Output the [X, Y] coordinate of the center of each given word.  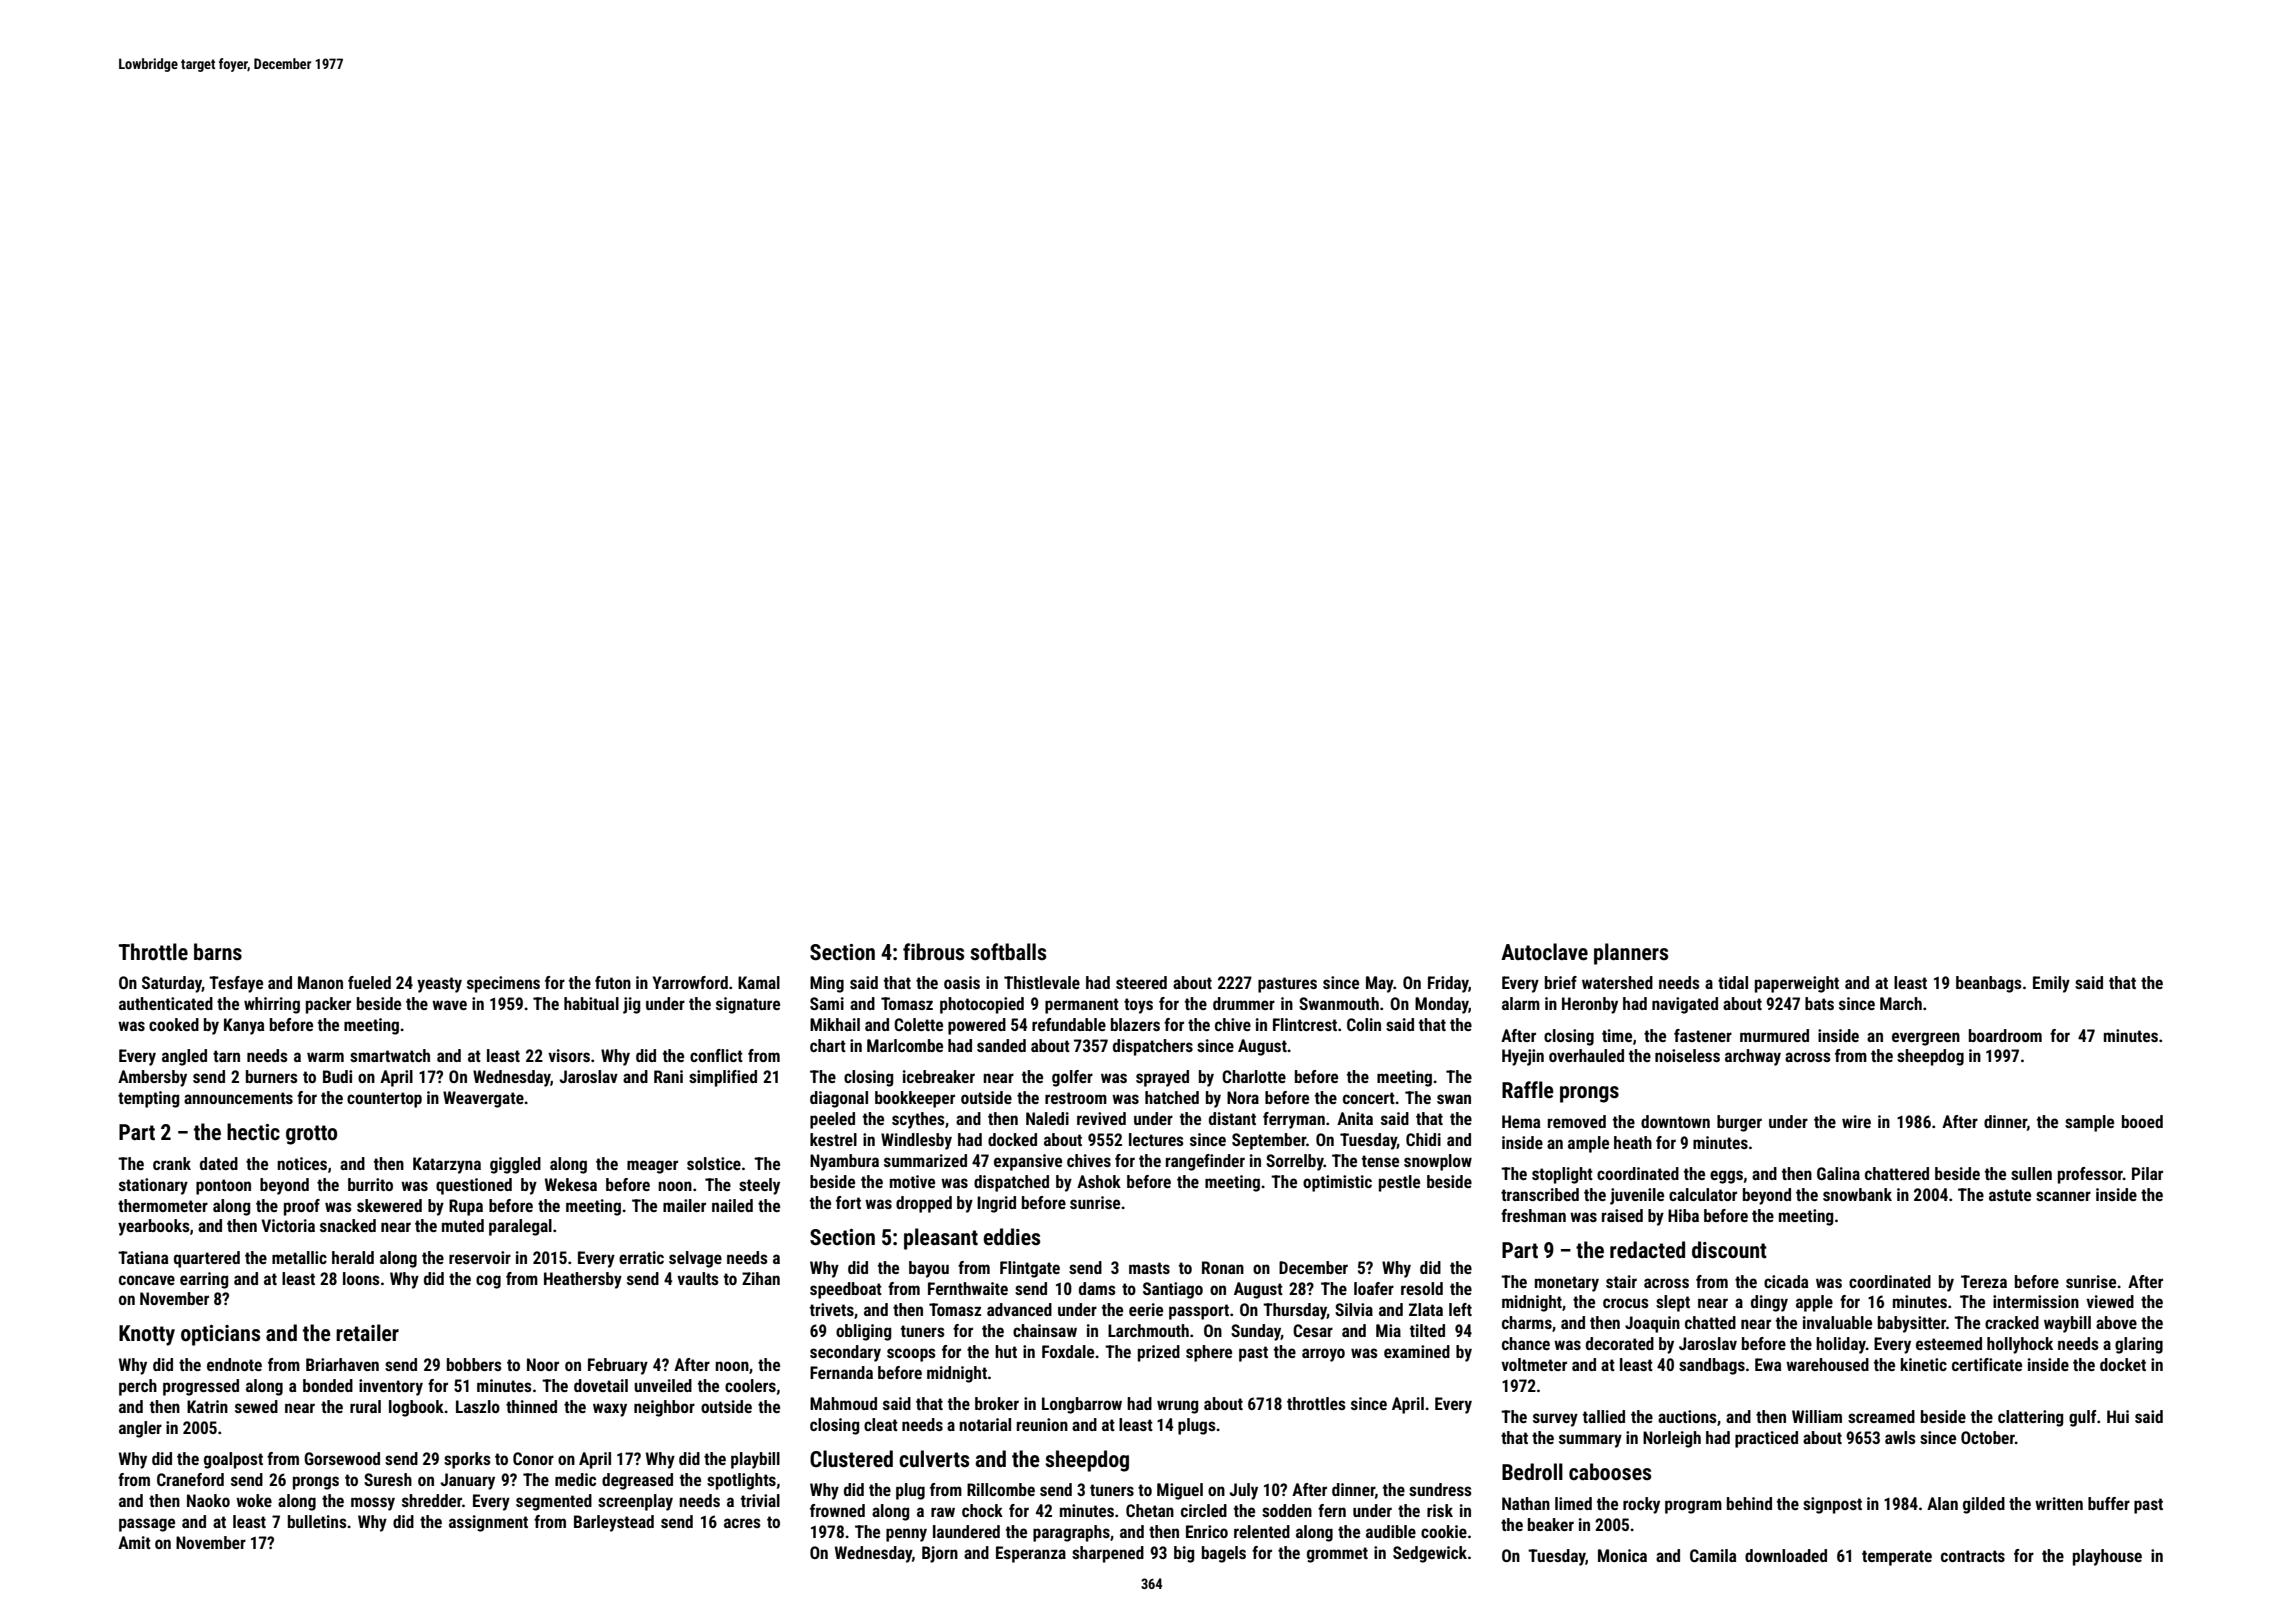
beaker [1551, 1524]
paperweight [1797, 984]
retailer [367, 1332]
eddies [1011, 1237]
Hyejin [1523, 1057]
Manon [320, 982]
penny [906, 1535]
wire [1856, 1121]
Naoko [208, 1500]
